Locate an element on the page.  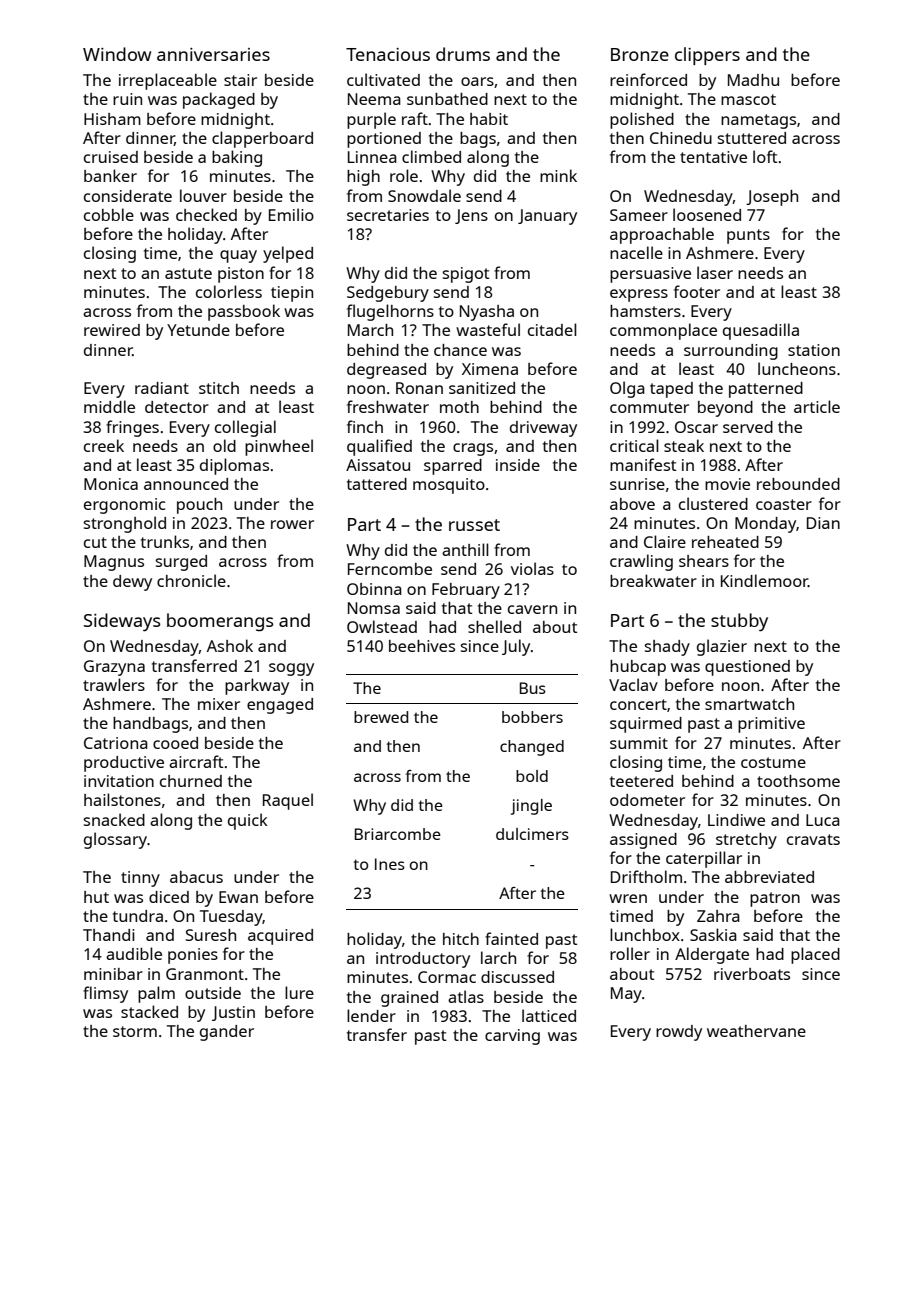
flugelhorns is located at coordinates (390, 312).
